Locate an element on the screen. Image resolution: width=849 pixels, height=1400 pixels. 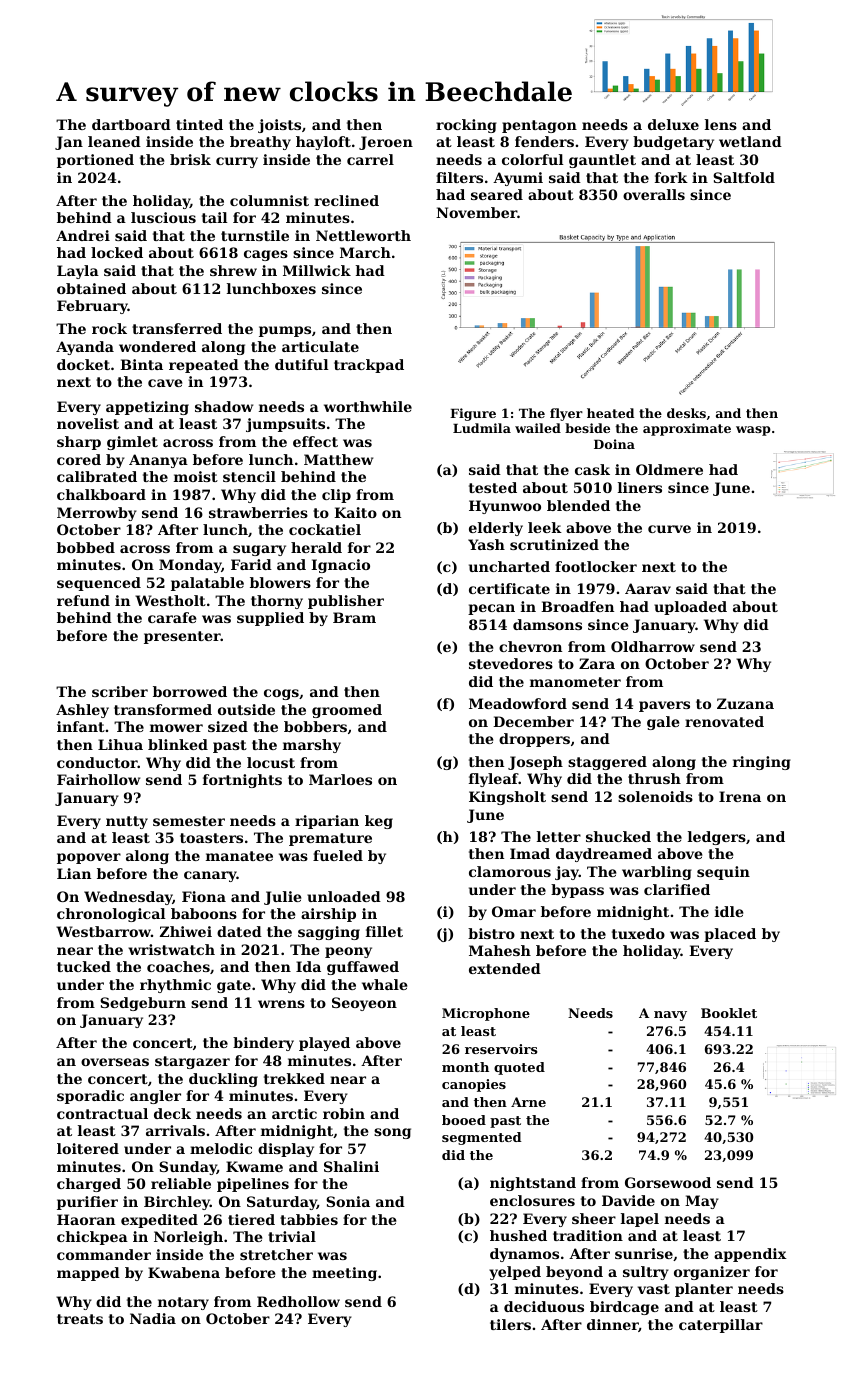
Nettleworth is located at coordinates (363, 235).
